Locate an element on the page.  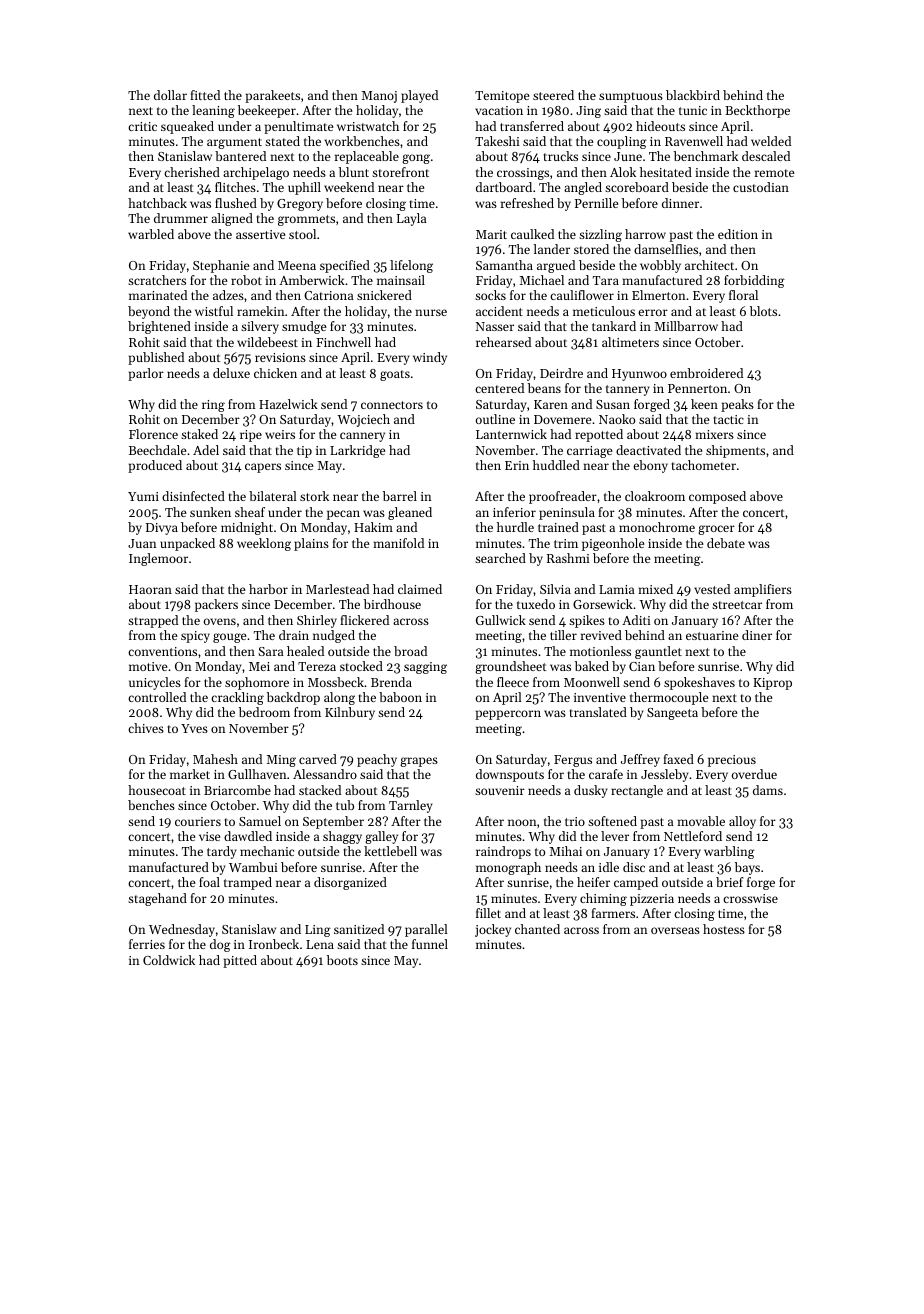
beekeeper is located at coordinates (267, 111).
